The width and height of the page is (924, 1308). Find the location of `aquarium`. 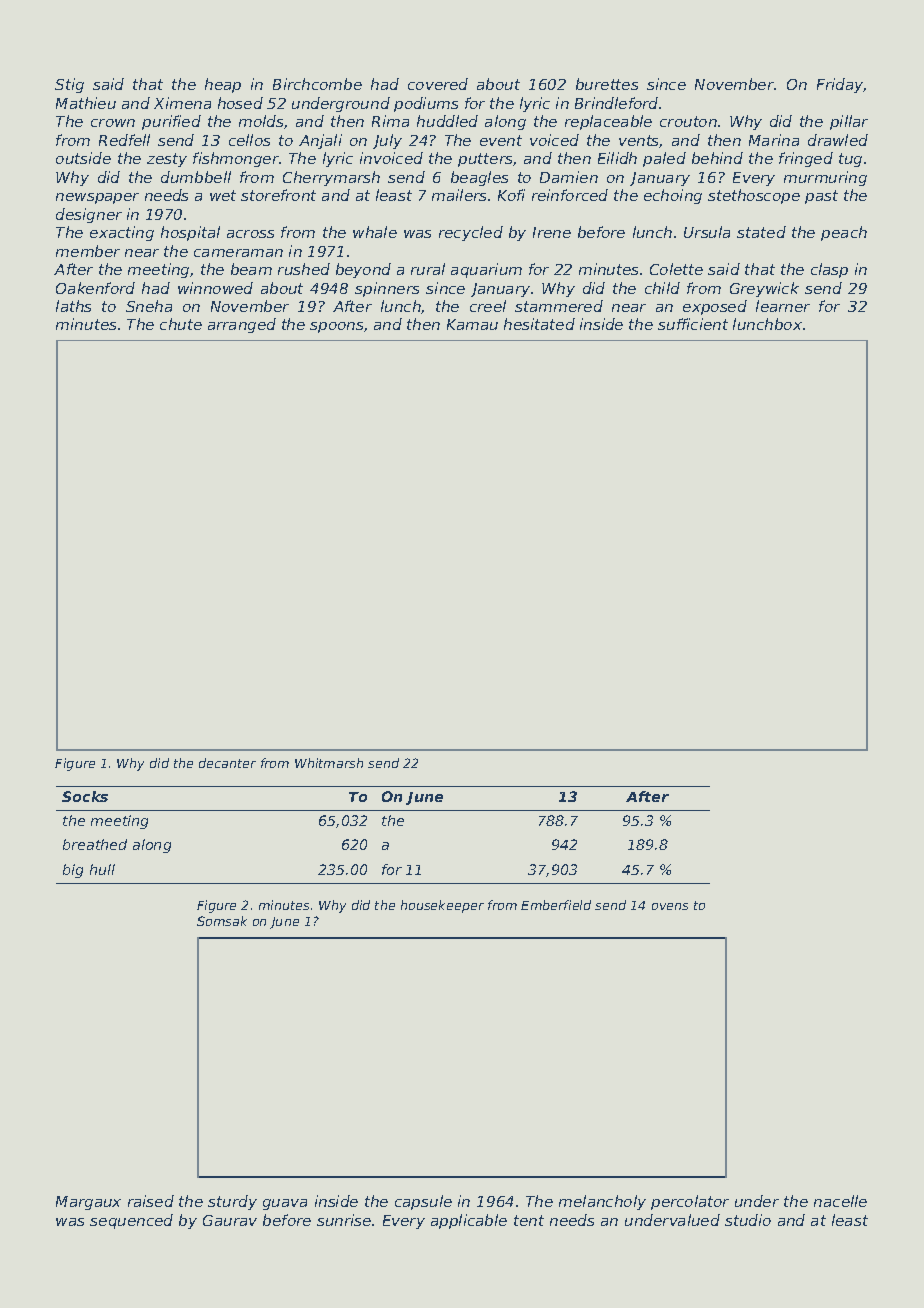

aquarium is located at coordinates (486, 270).
